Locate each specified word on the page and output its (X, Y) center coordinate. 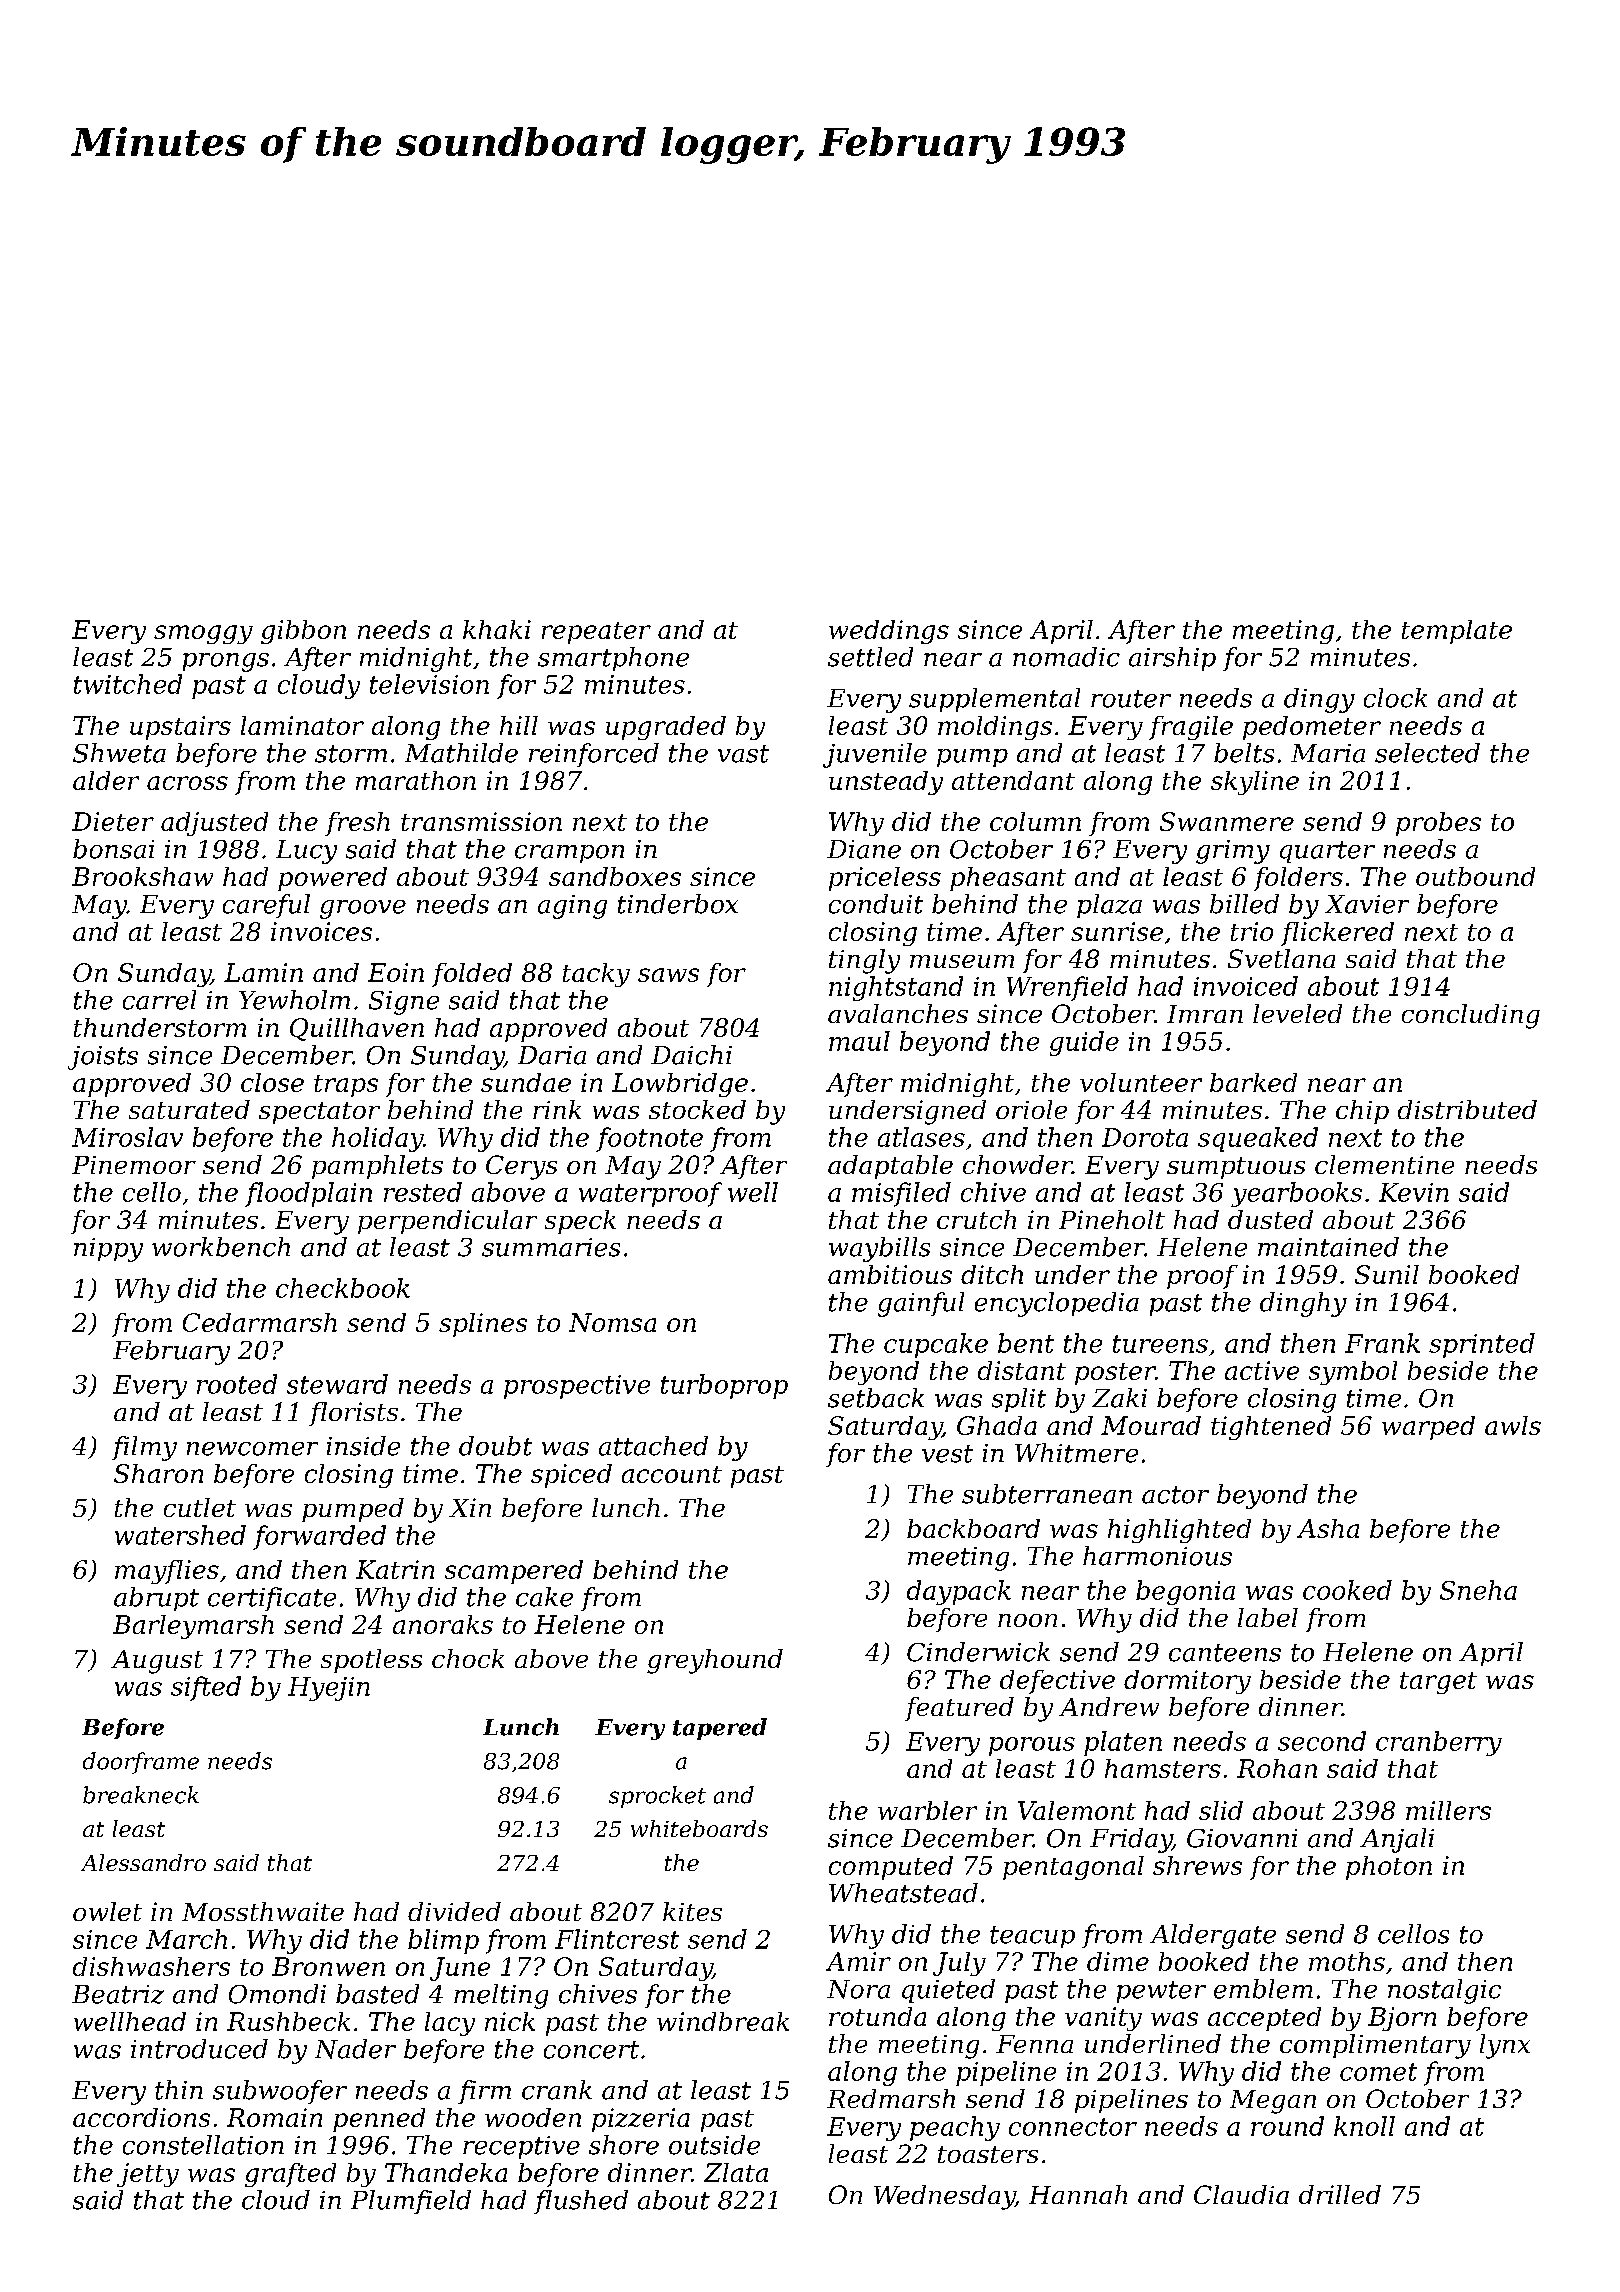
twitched (128, 684)
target (1438, 1683)
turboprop (724, 1386)
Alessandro (143, 1862)
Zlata (736, 2172)
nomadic (1066, 657)
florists (353, 1414)
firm (484, 2092)
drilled (1340, 2194)
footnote (649, 1139)
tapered (720, 1729)
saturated (189, 1109)
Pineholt (1112, 1219)
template (1457, 632)
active (1262, 1370)
